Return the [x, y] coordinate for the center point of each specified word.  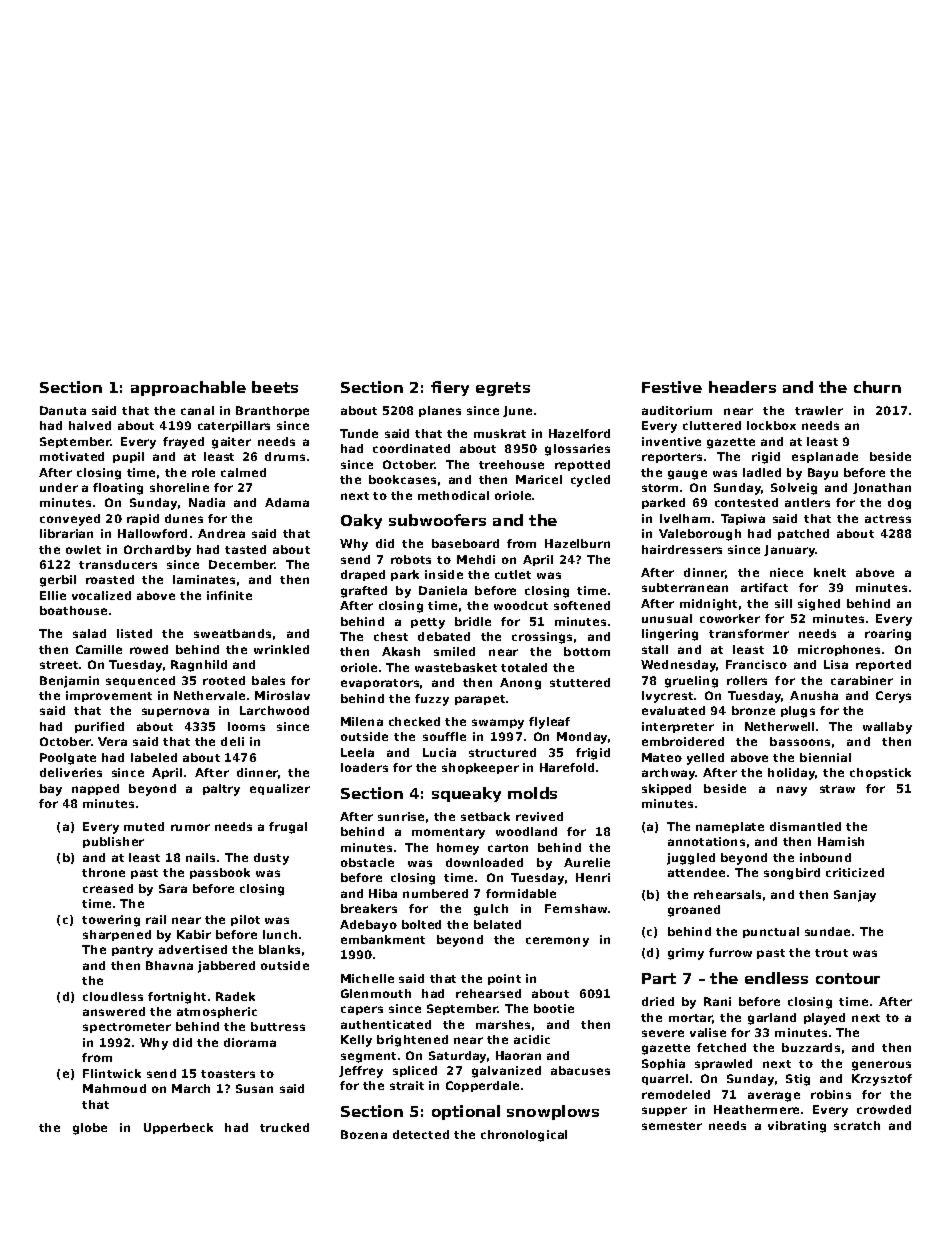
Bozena [364, 1134]
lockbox [771, 425]
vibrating [797, 1127]
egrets [503, 389]
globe [90, 1129]
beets [275, 387]
